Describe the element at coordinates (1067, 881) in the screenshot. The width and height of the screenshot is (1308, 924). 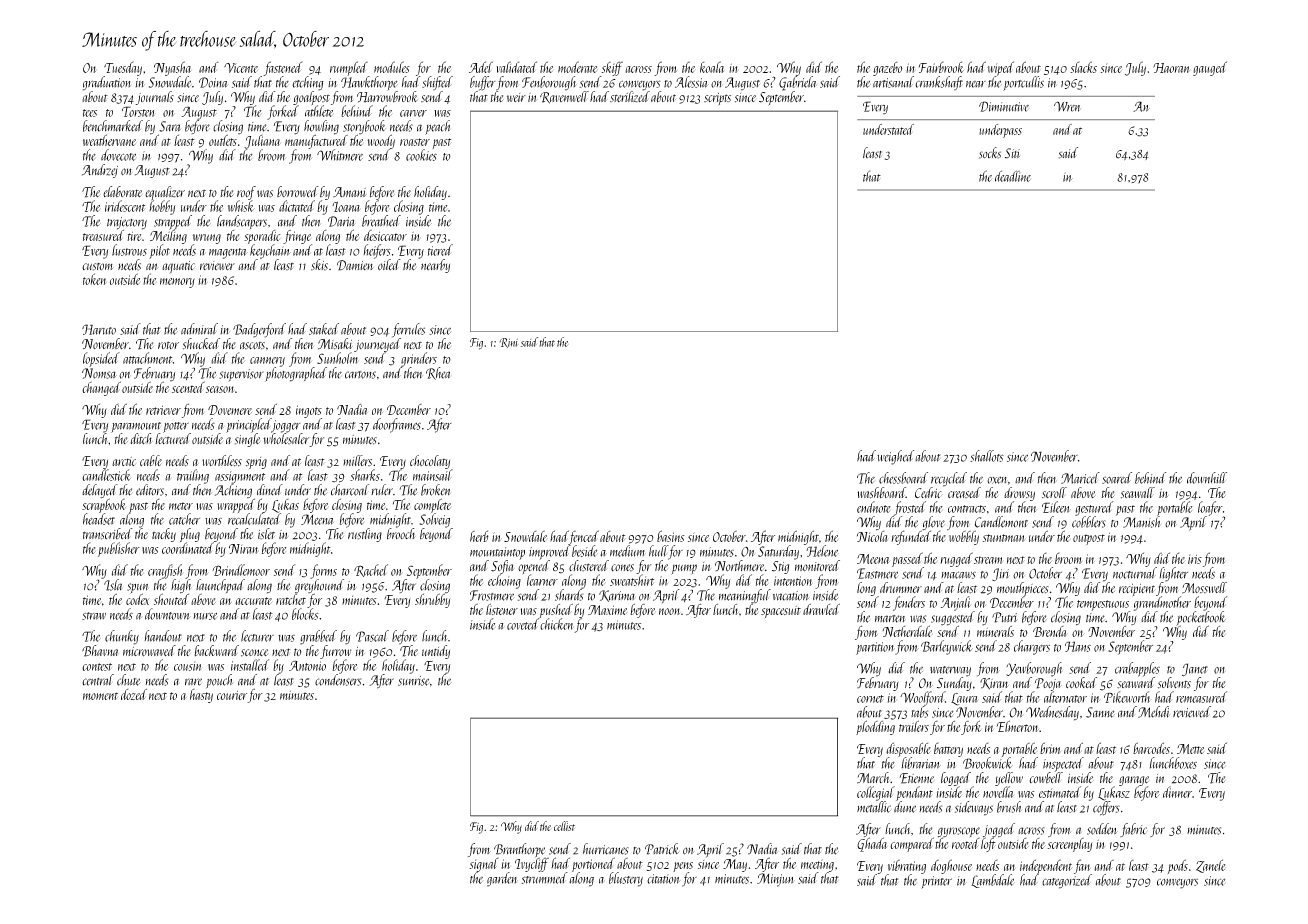
I see `categorized` at that location.
